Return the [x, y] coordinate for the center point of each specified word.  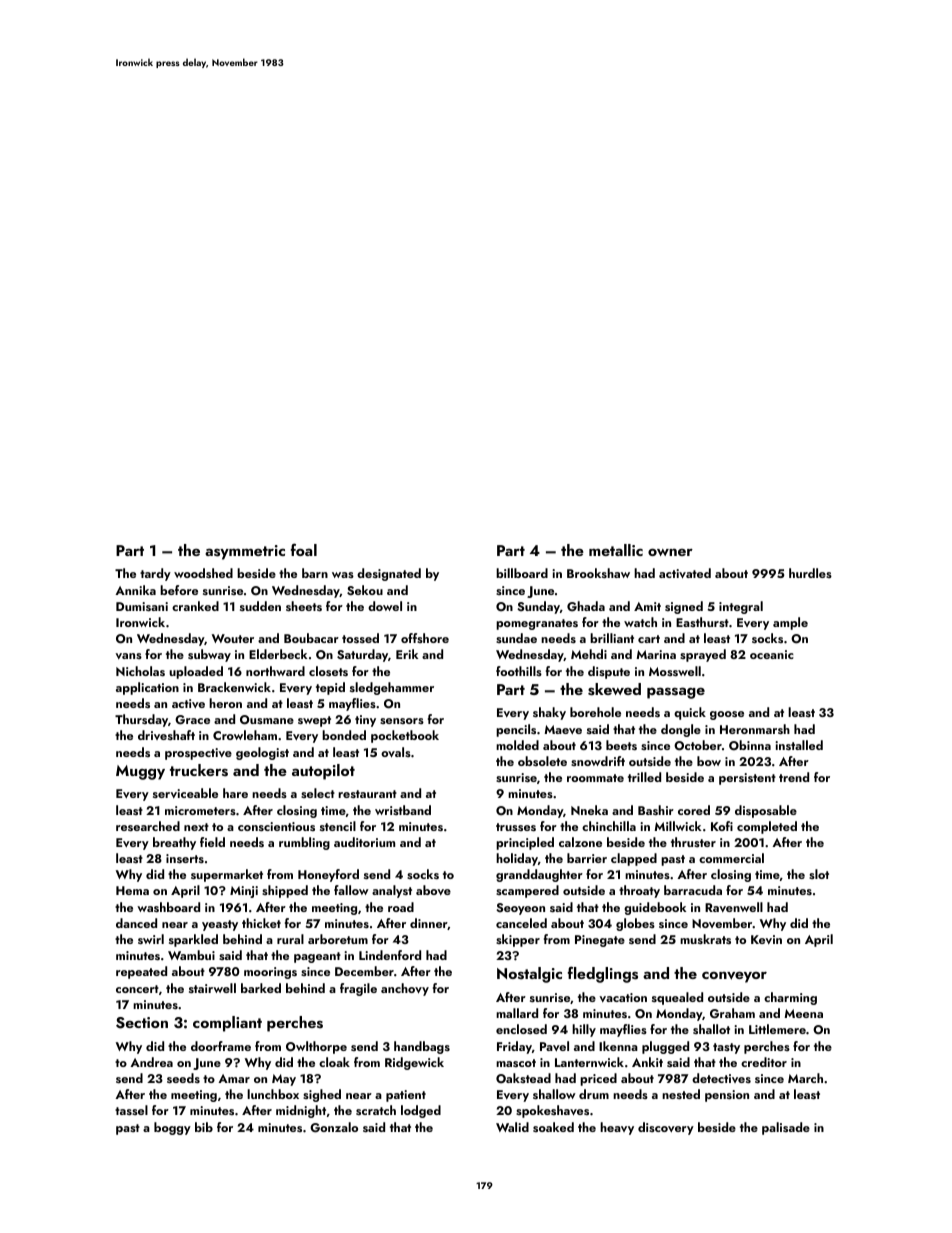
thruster [693, 842]
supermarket [227, 875]
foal [304, 549]
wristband [403, 810]
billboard [522, 573]
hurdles [810, 573]
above [433, 890]
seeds [183, 1078]
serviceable [185, 793]
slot [819, 874]
